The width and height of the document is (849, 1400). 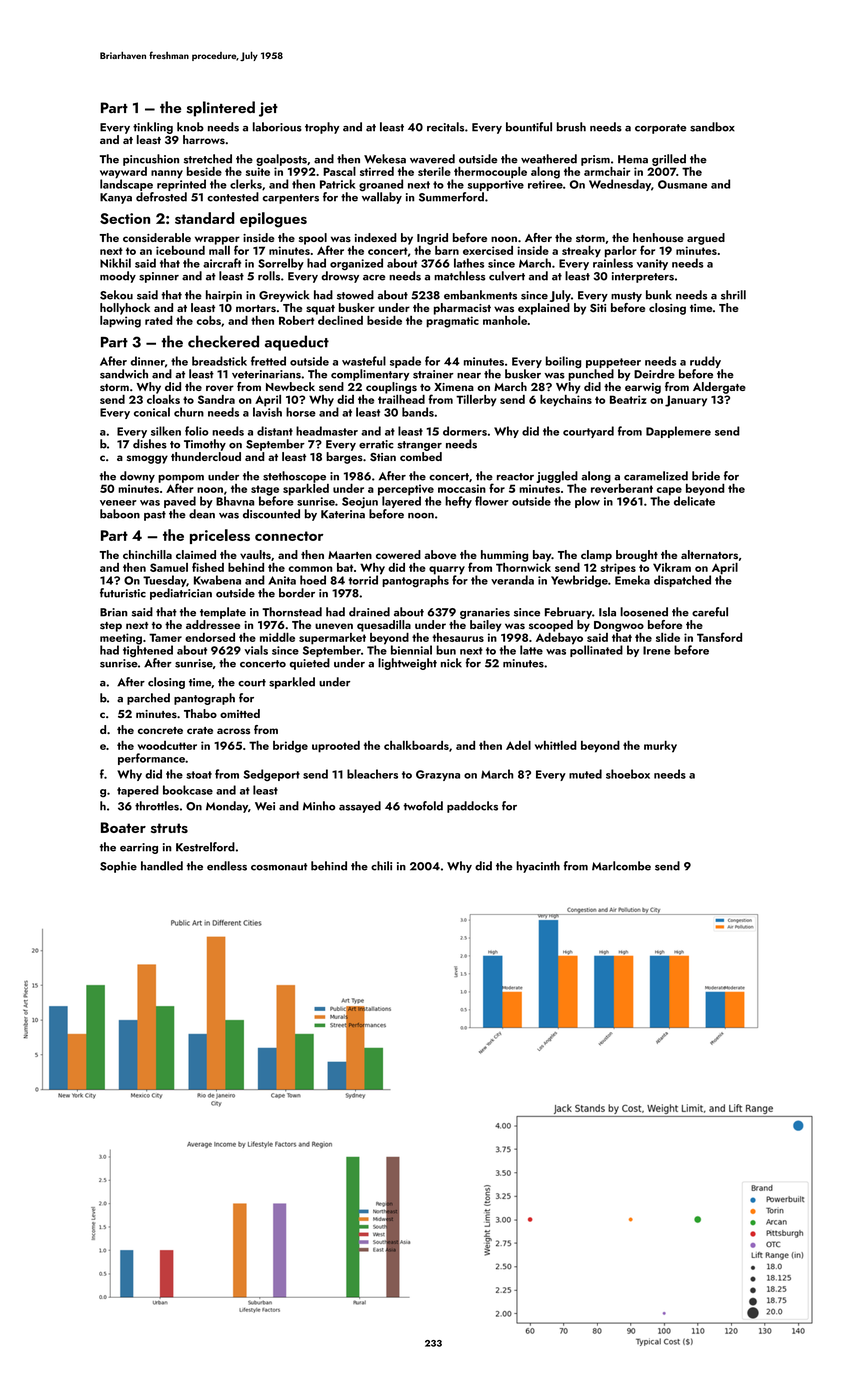 I want to click on Ousmane, so click(x=682, y=184).
